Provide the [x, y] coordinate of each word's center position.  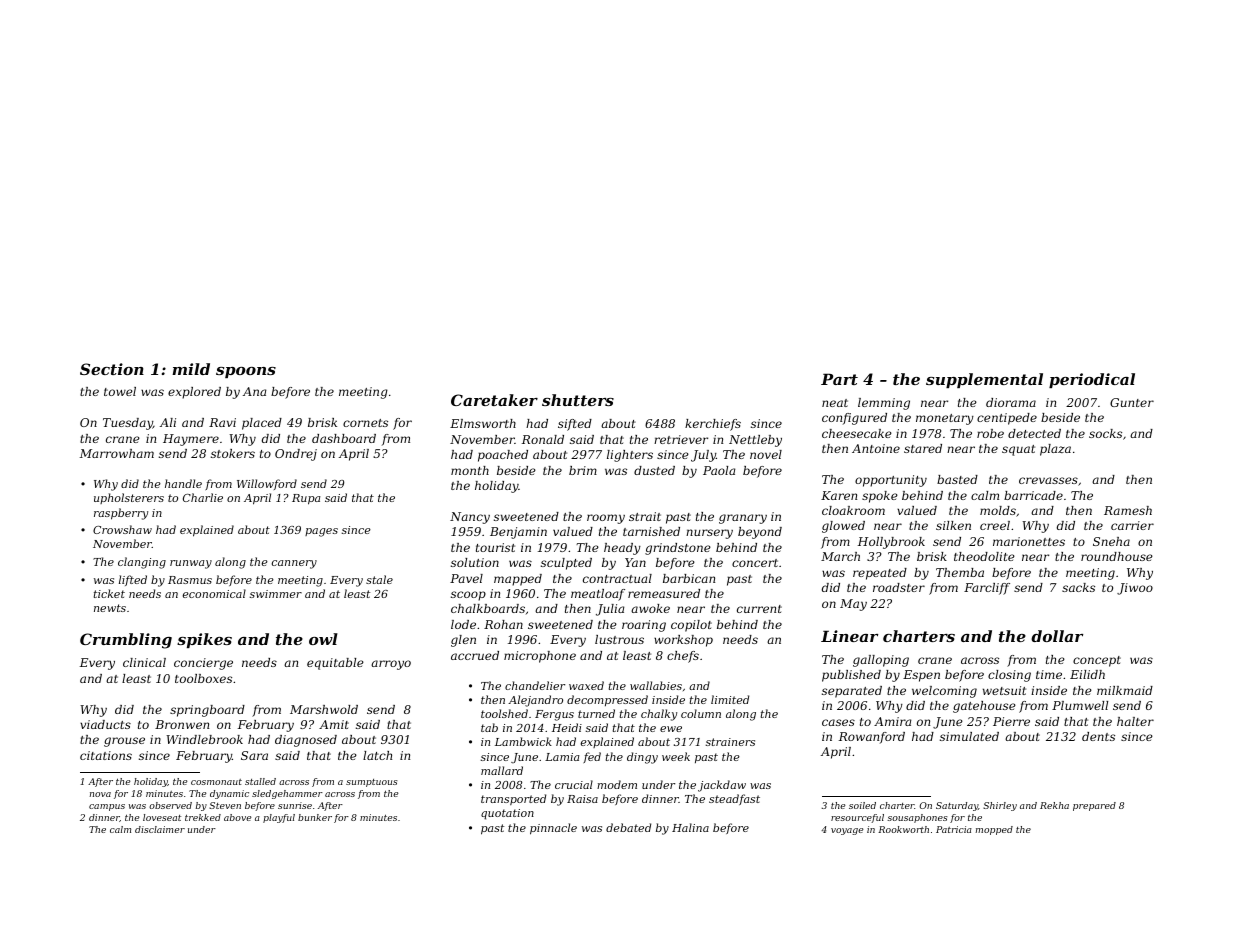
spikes [204, 640]
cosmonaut [216, 782]
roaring [644, 626]
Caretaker [494, 400]
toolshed [504, 713]
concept [1097, 661]
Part [839, 379]
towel [120, 391]
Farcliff [987, 589]
